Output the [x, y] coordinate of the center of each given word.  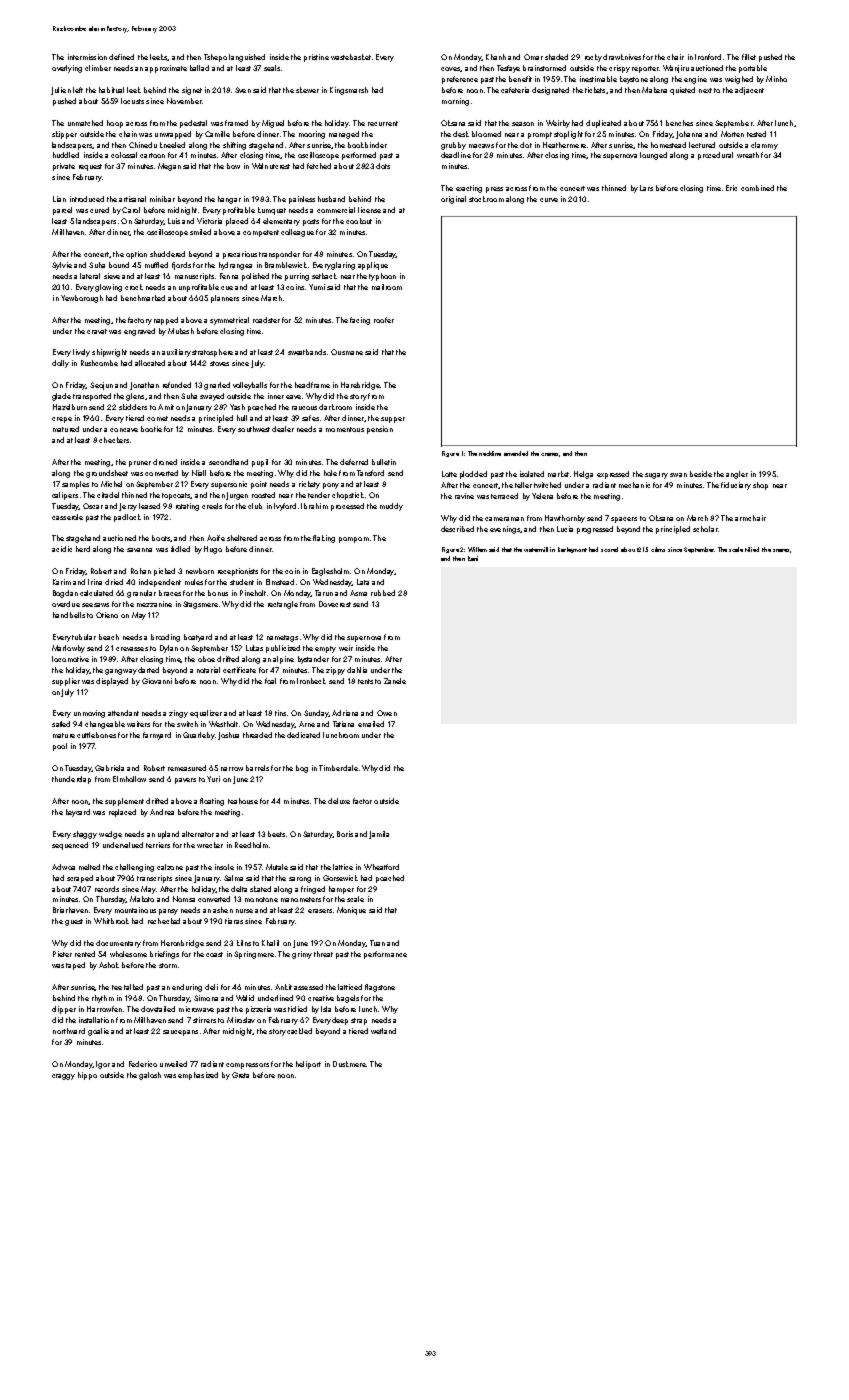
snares [781, 550]
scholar [705, 529]
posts [311, 222]
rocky [593, 58]
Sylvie [62, 266]
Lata [363, 582]
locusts [132, 101]
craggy [63, 1077]
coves [450, 69]
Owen [387, 713]
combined [757, 188]
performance [385, 955]
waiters [138, 724]
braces [170, 593]
